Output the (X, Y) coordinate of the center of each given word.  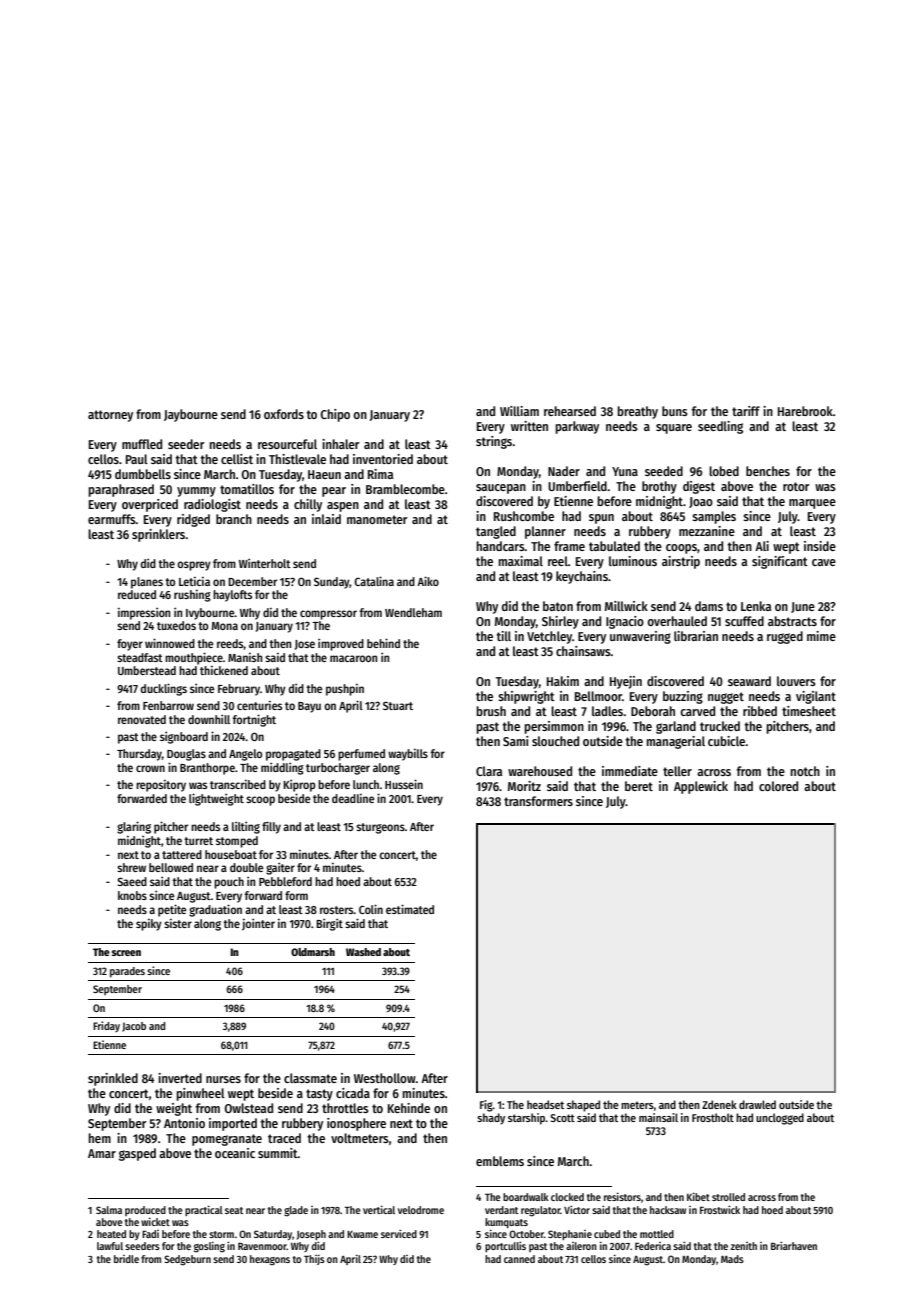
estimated (410, 909)
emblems (500, 1161)
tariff (746, 411)
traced (284, 1138)
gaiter (280, 868)
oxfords (284, 414)
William (519, 411)
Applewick (701, 787)
